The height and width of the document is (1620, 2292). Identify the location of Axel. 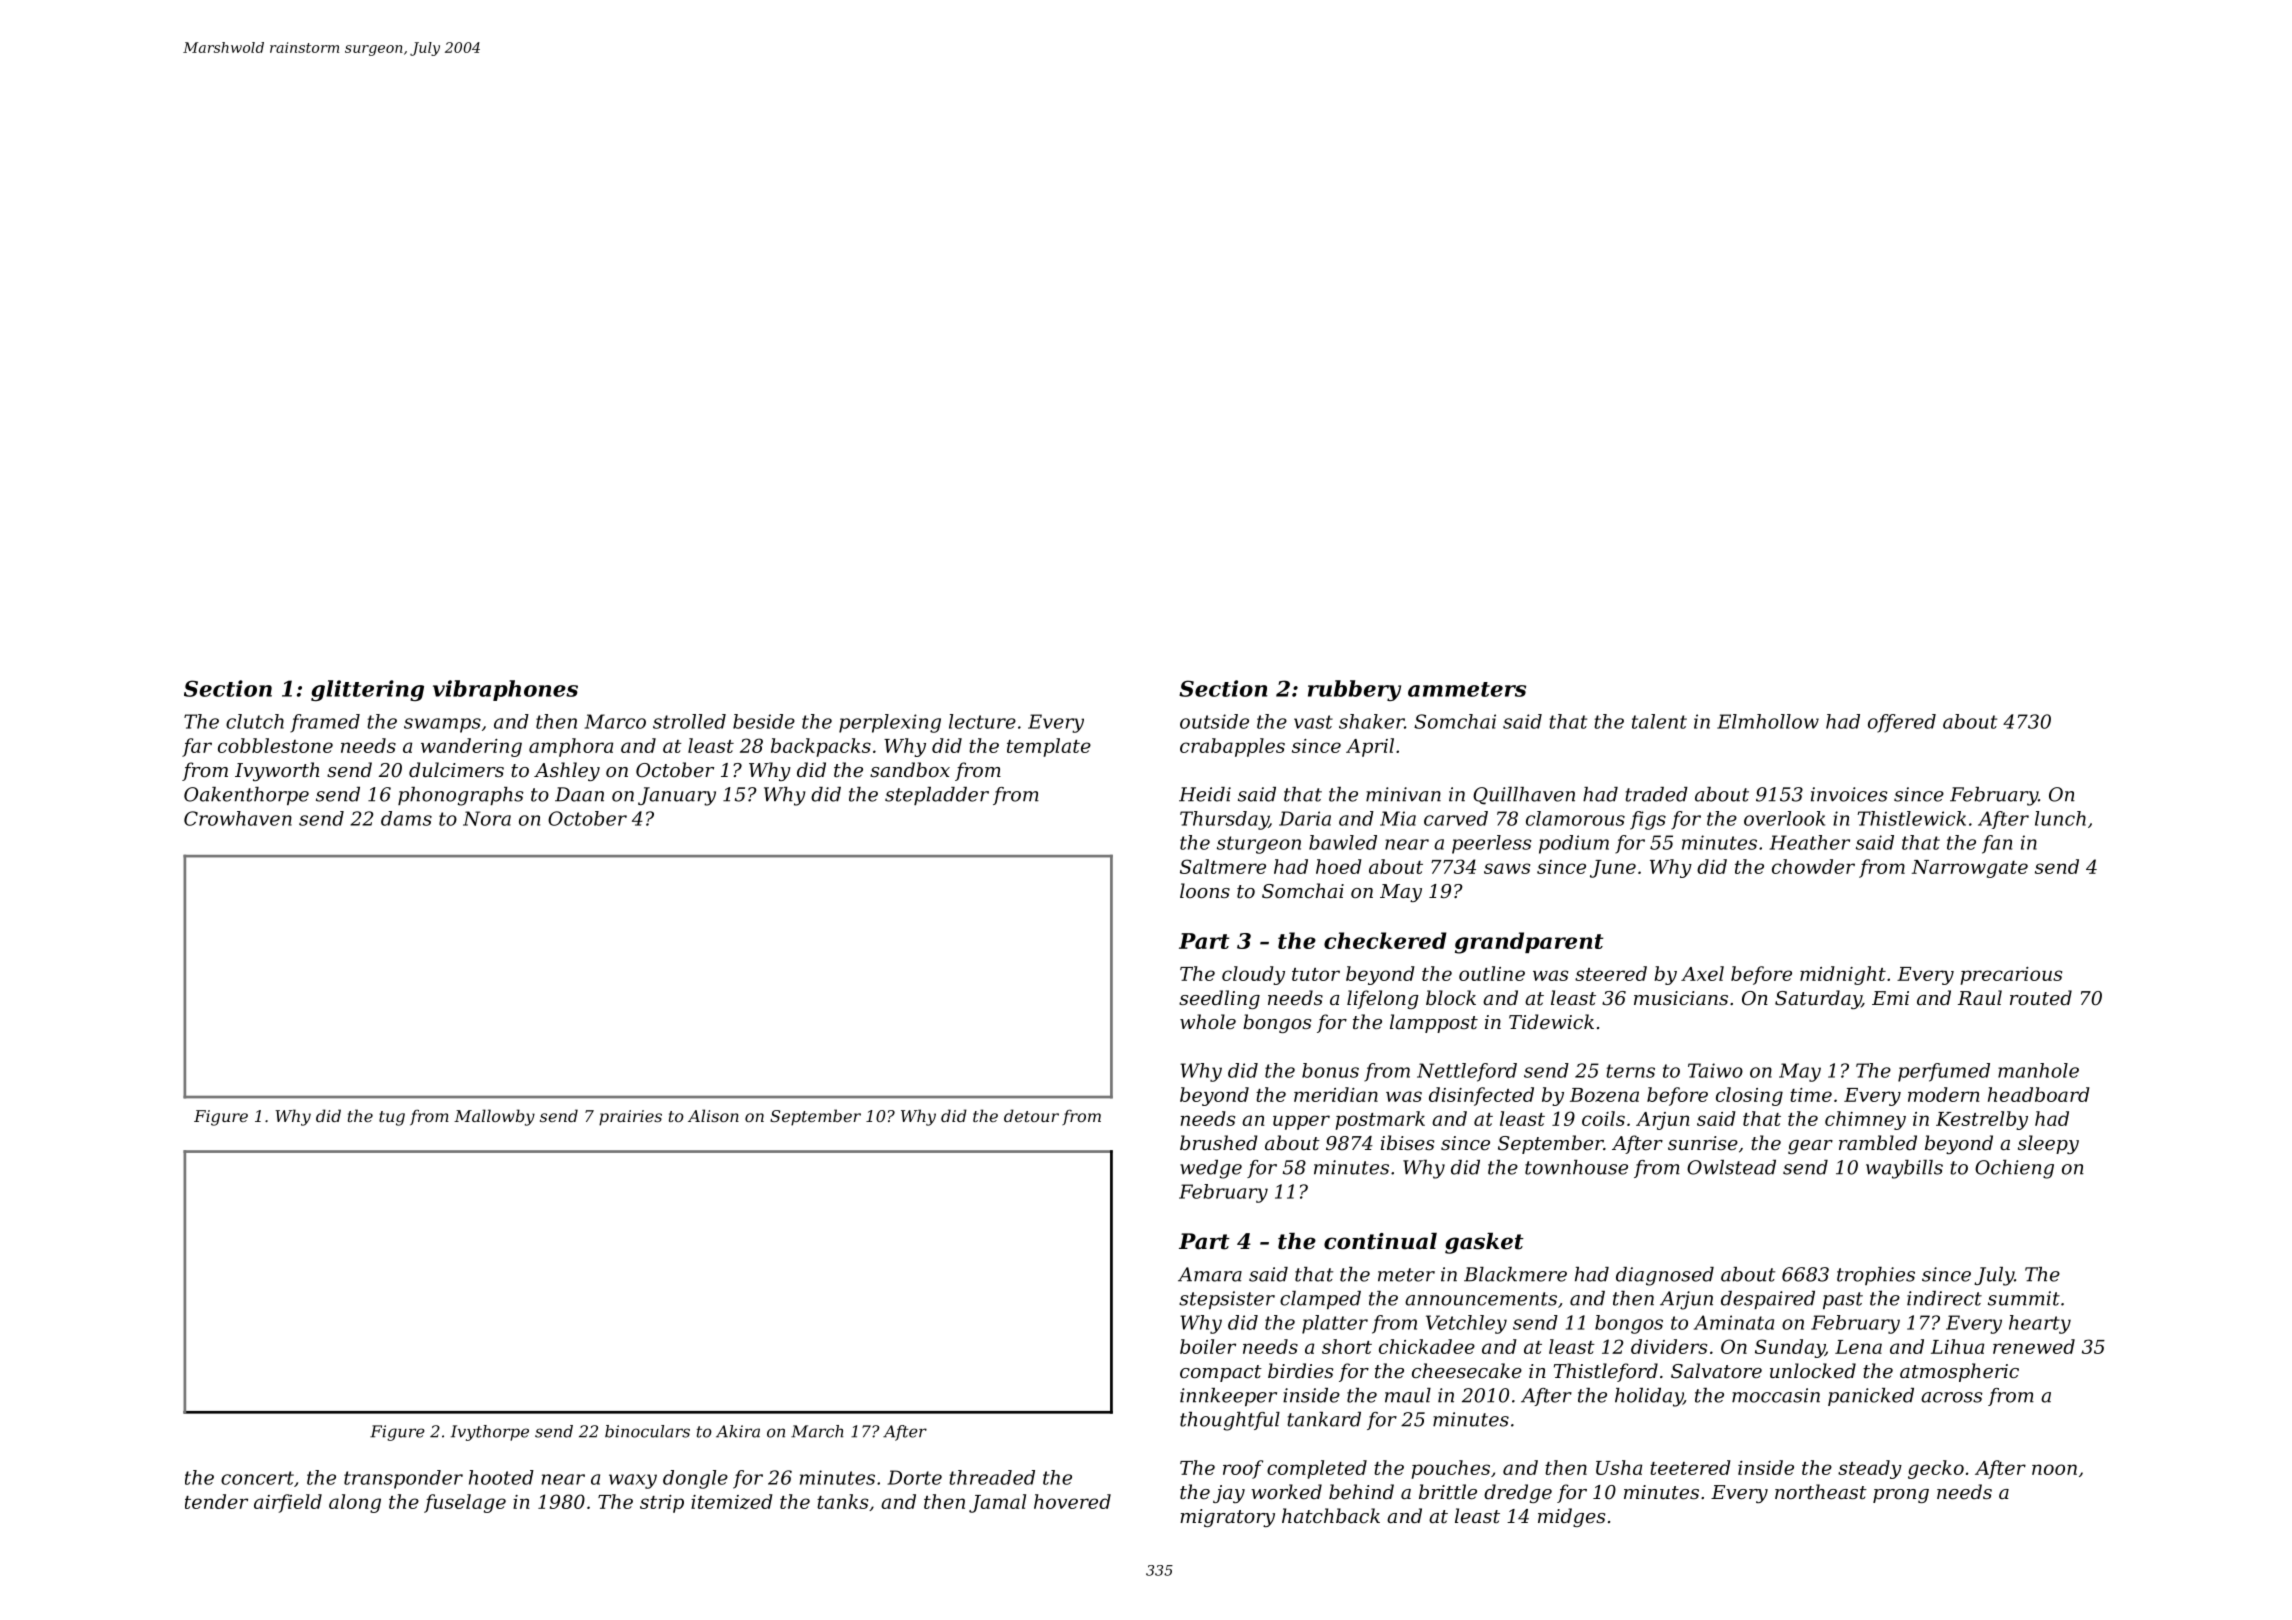
(1702, 973).
